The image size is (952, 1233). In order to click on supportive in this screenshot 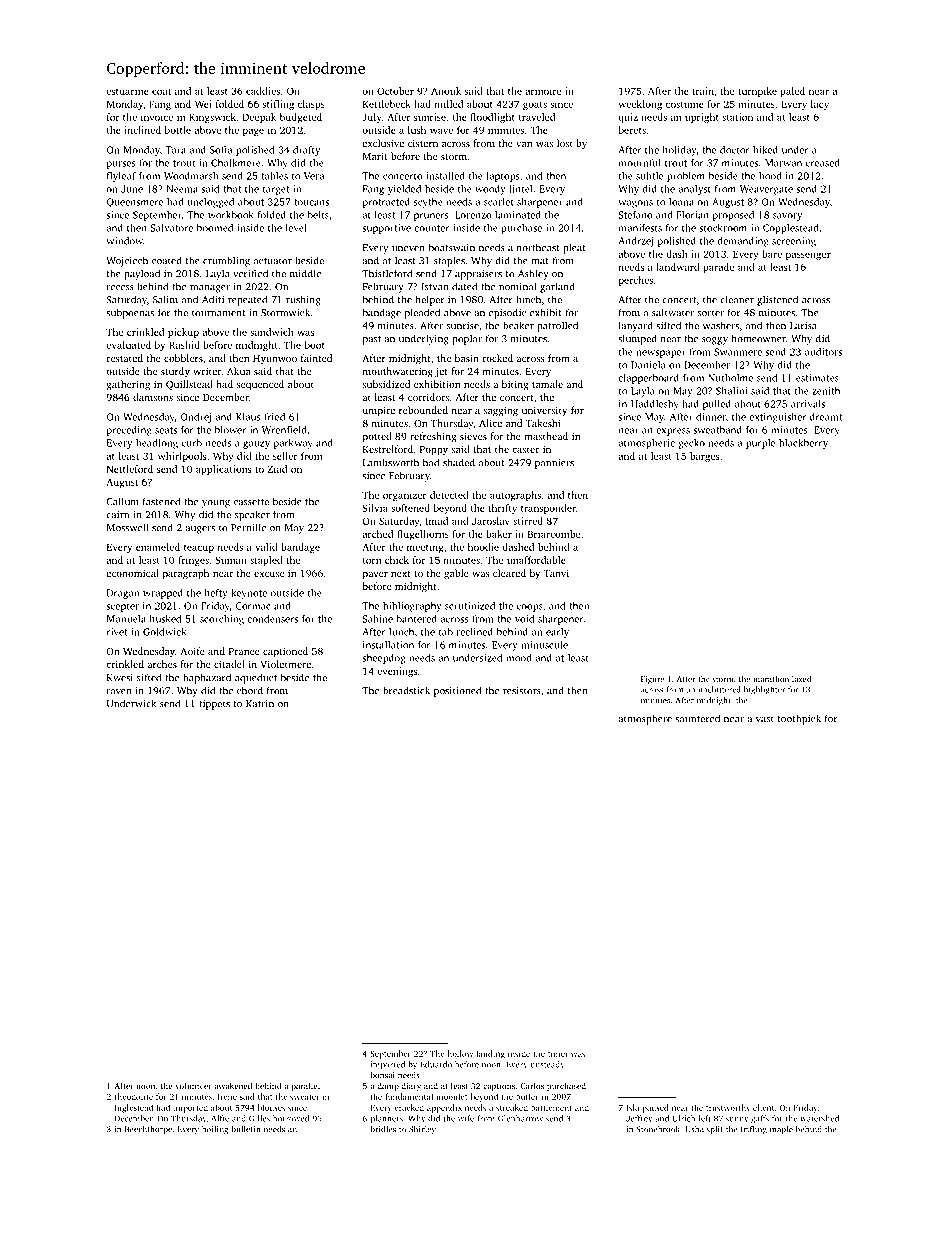, I will do `click(386, 229)`.
